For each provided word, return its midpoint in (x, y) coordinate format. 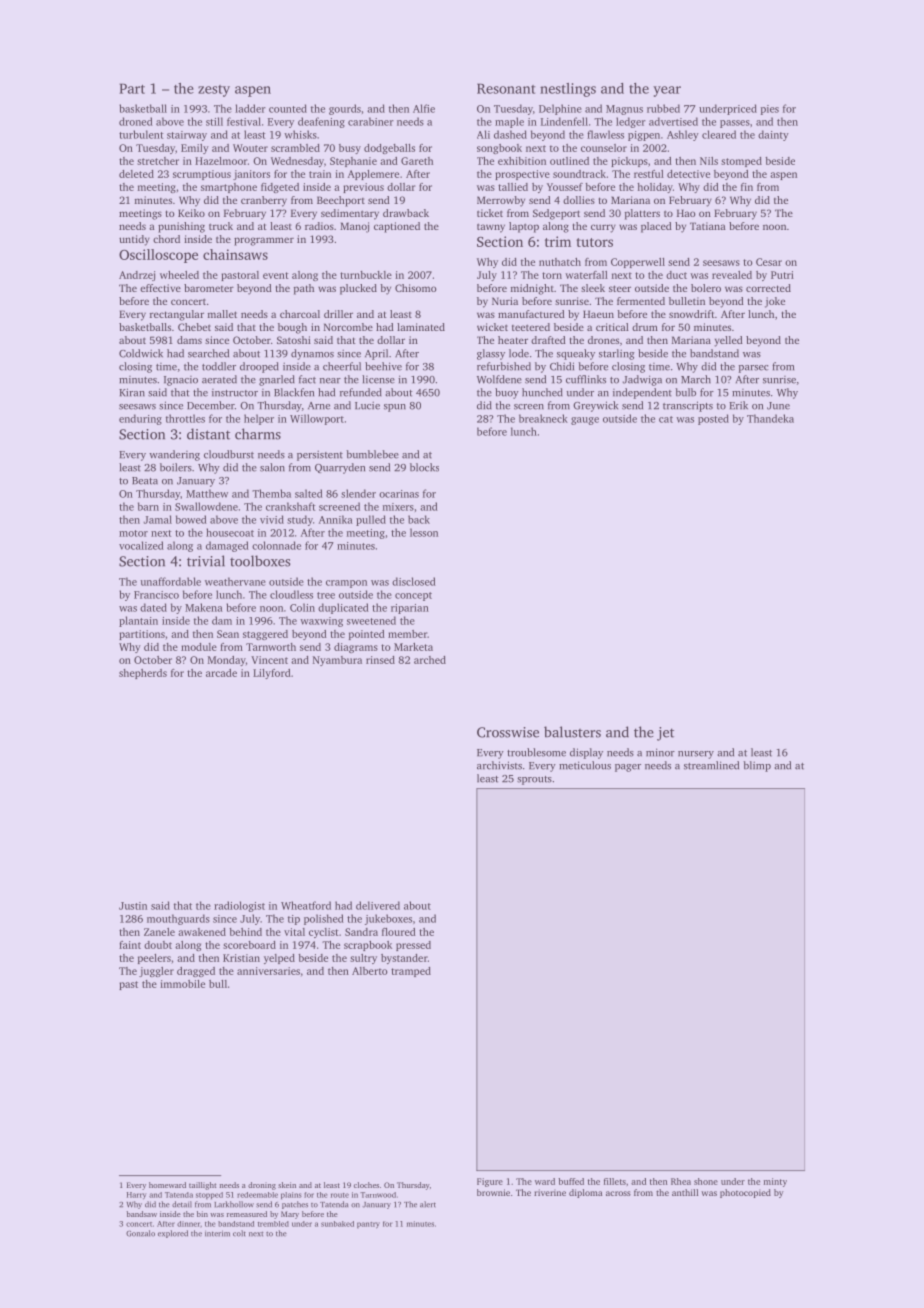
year (667, 91)
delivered (378, 905)
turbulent (141, 134)
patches (295, 1205)
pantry (368, 1225)
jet (665, 734)
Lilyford (272, 674)
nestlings (568, 90)
